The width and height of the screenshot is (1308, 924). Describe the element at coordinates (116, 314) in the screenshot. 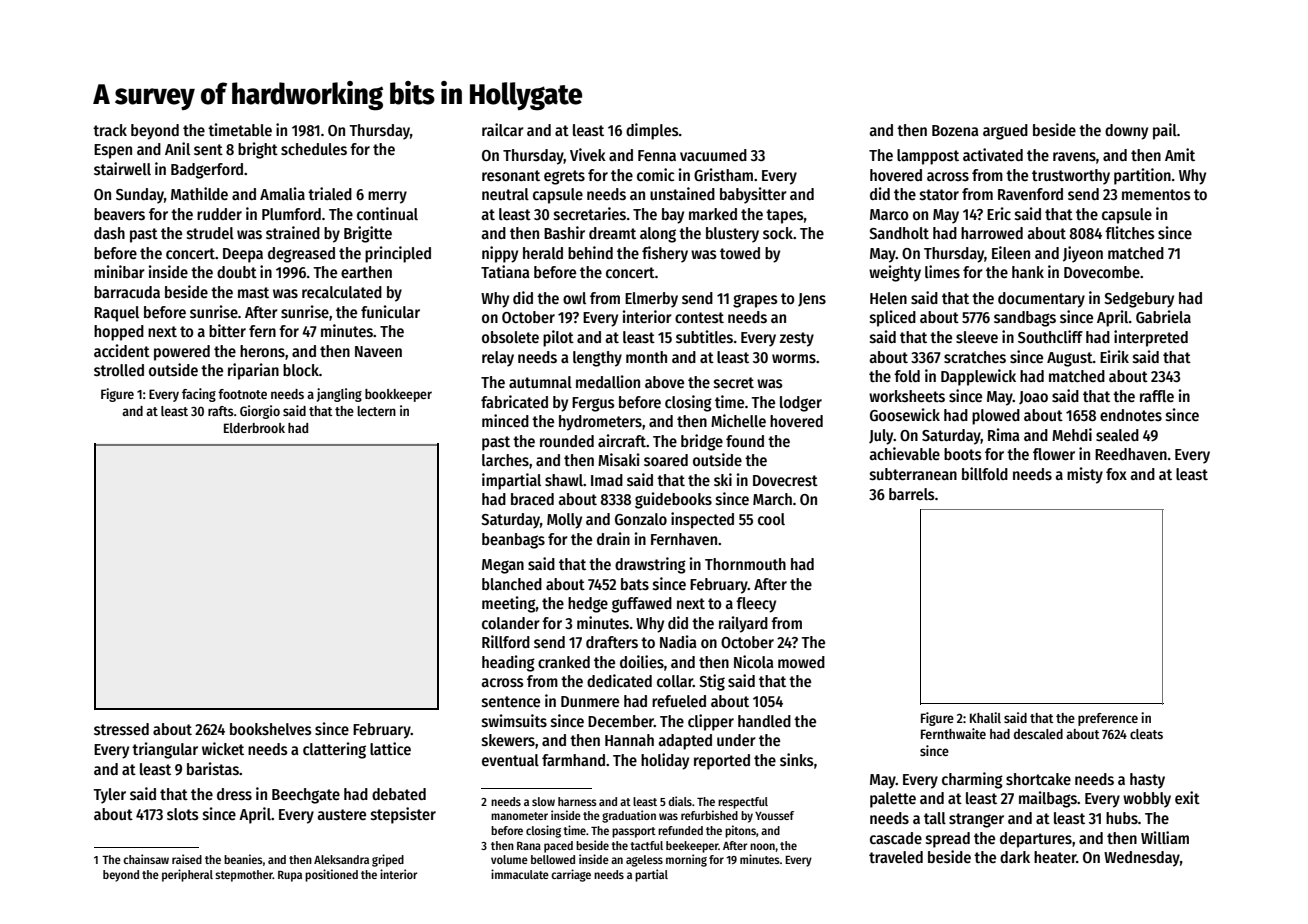

I see `Raquel` at that location.
